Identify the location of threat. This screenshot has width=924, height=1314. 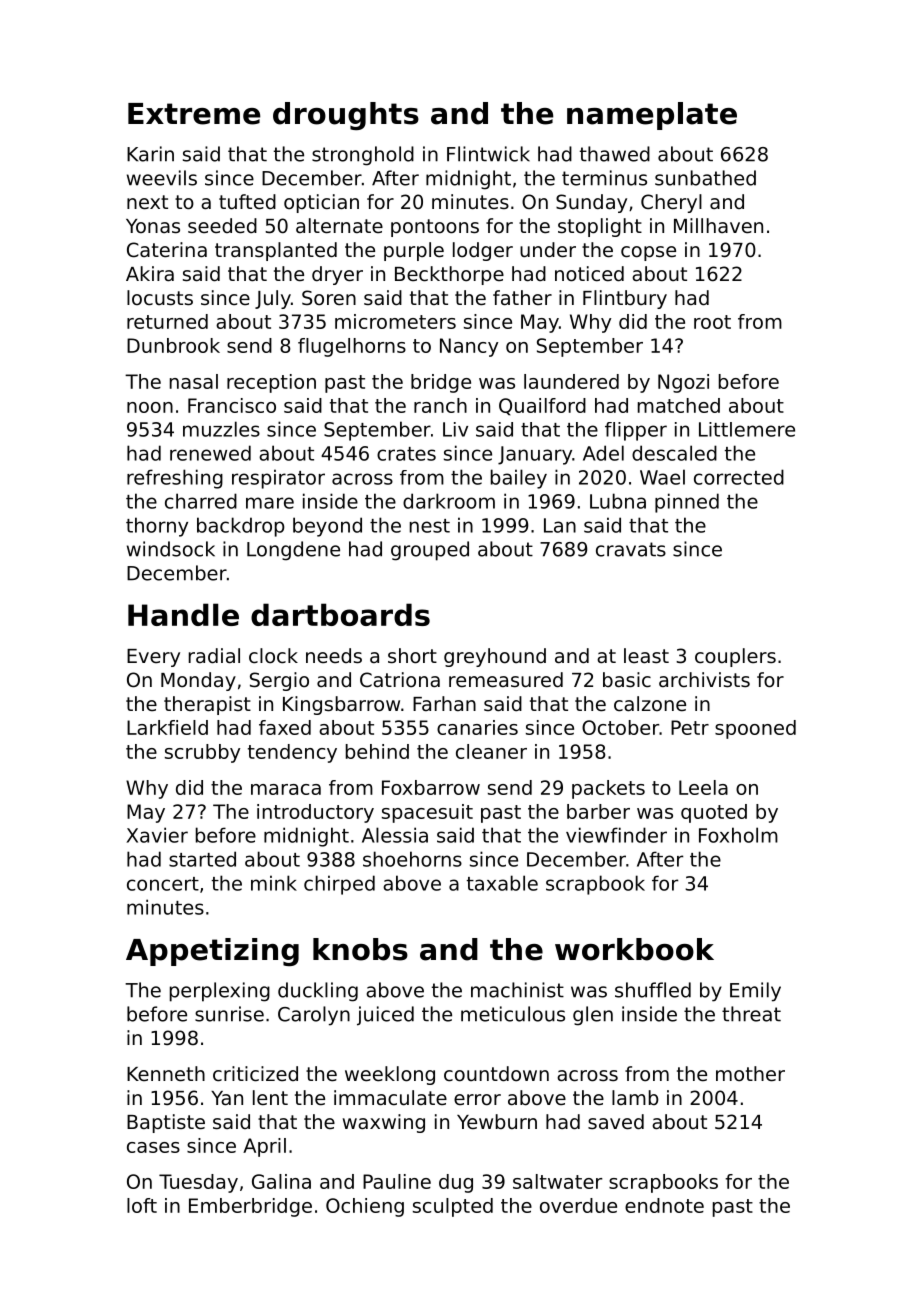
(751, 1014).
